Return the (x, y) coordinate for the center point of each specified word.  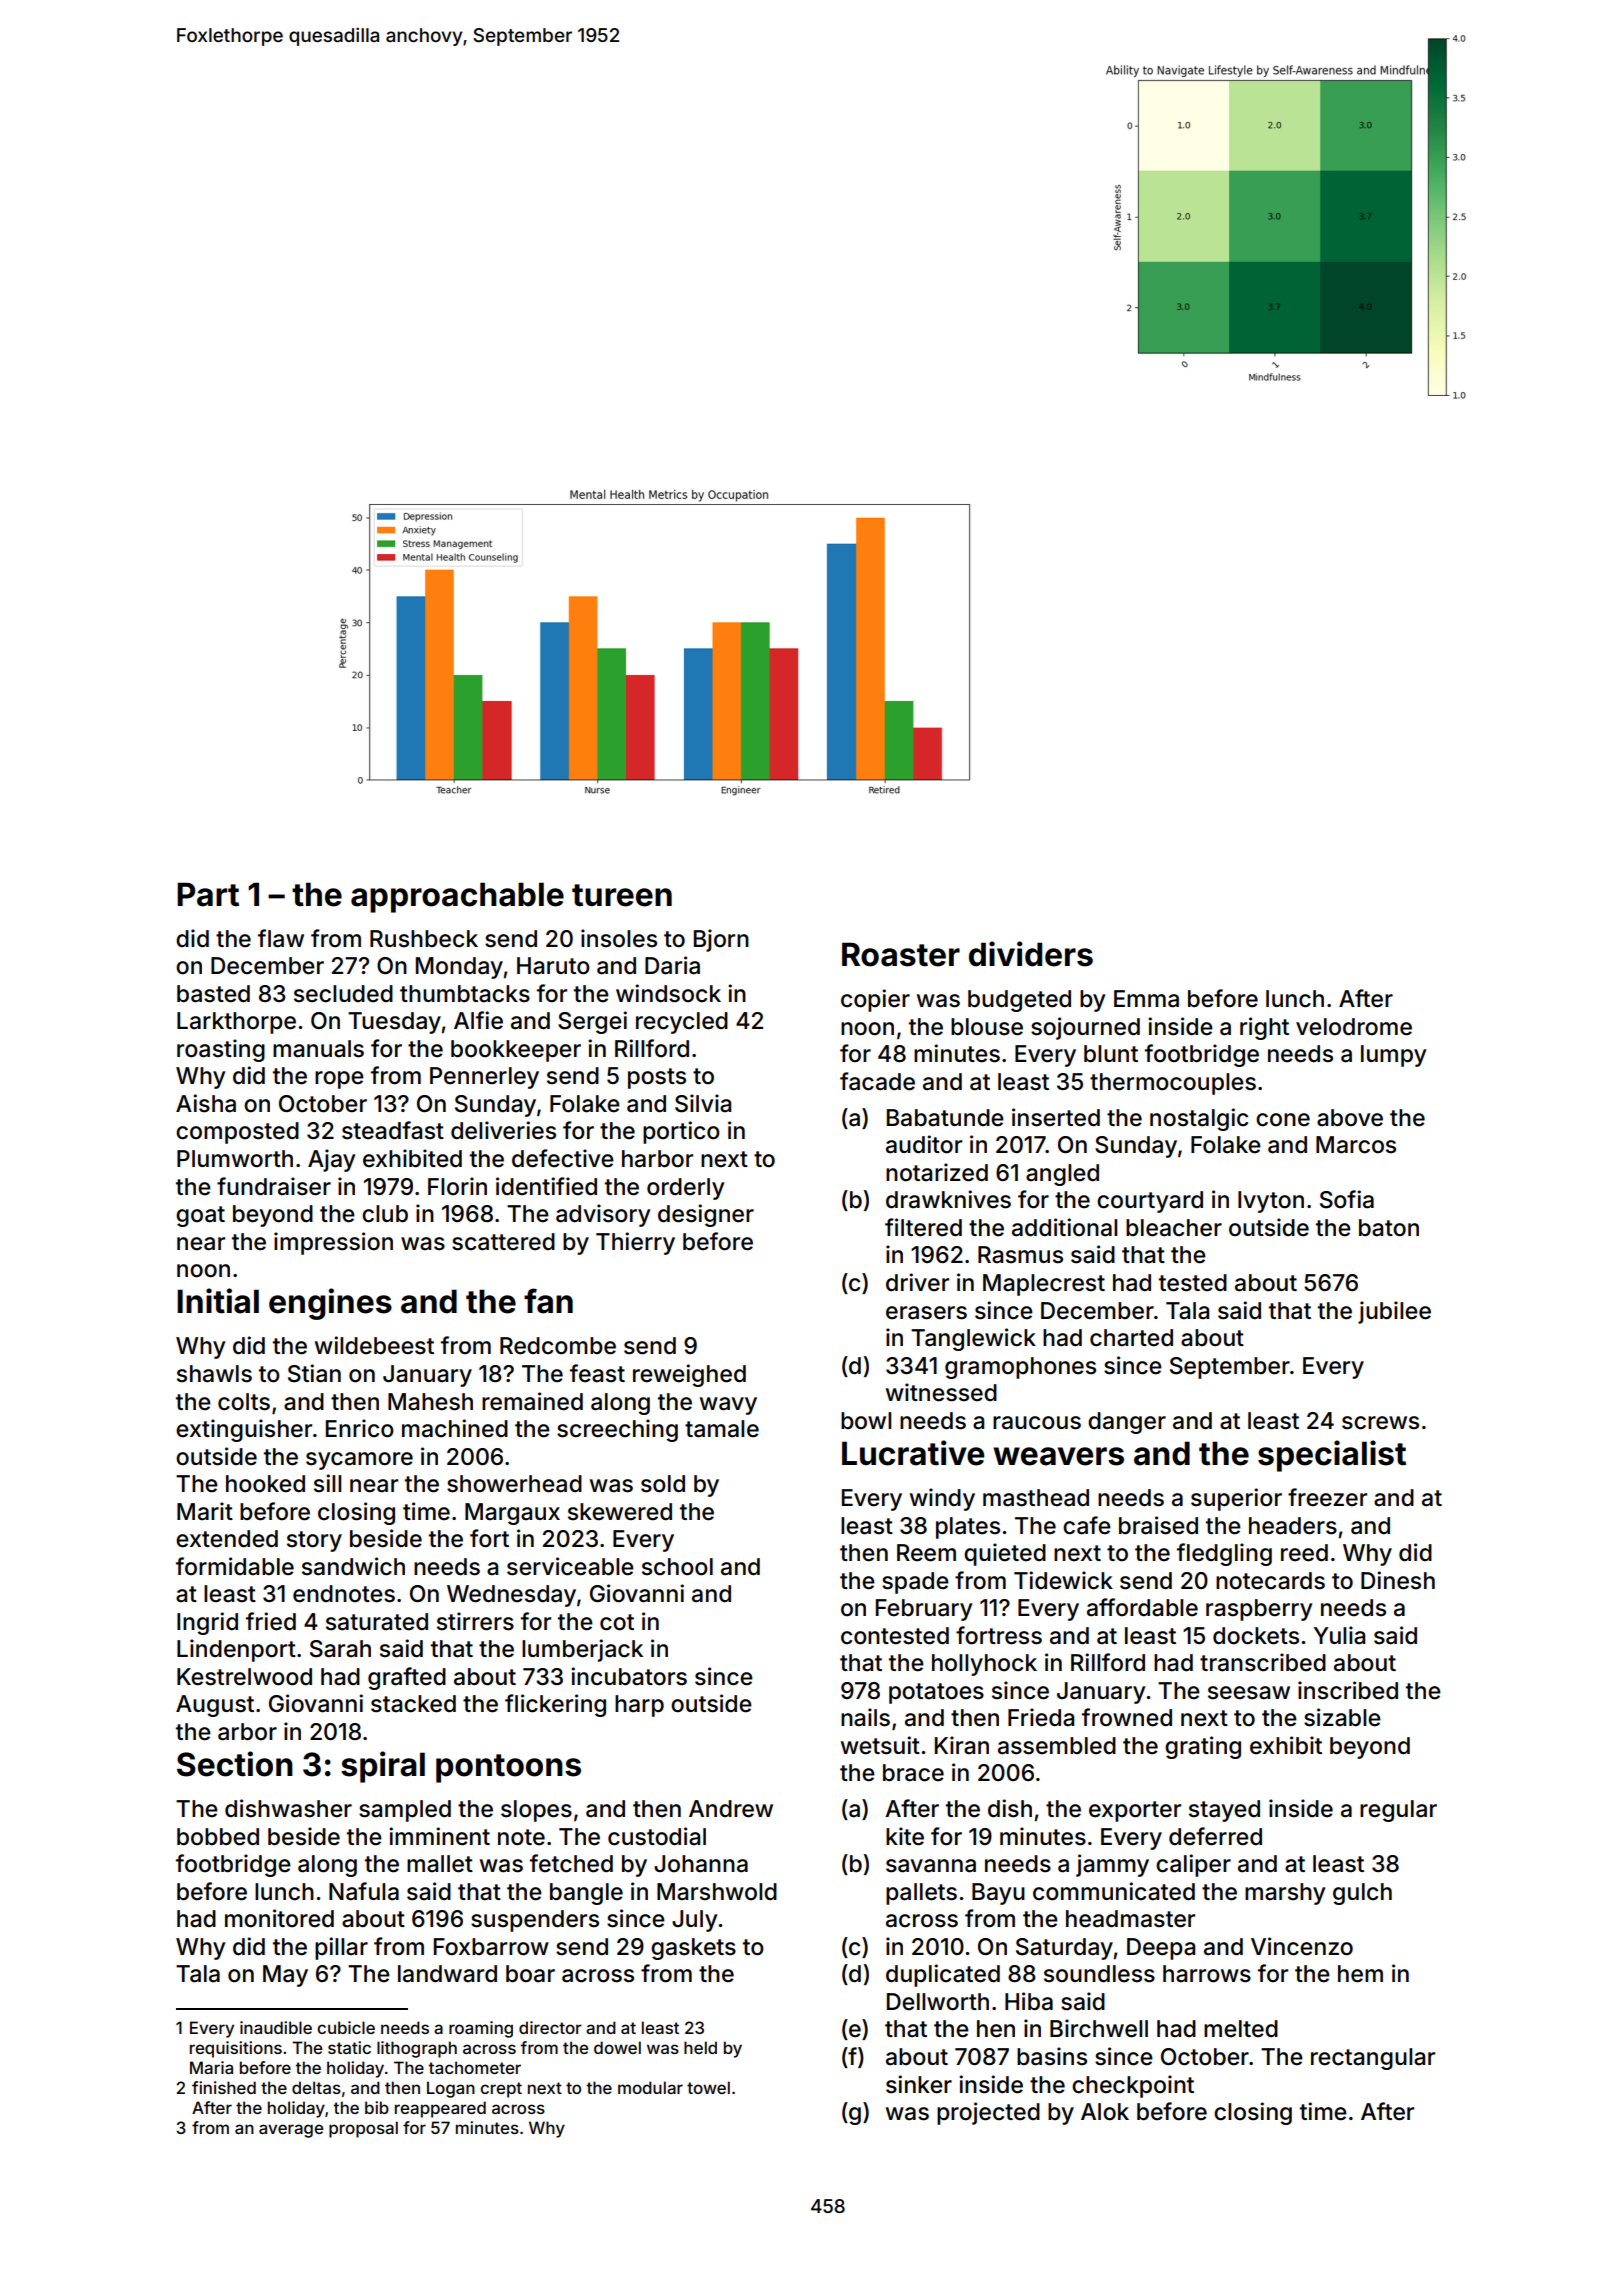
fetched (571, 1863)
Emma (1146, 999)
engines (330, 1304)
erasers (926, 1313)
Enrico (360, 1428)
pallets (921, 1894)
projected (988, 2113)
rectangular (1373, 2059)
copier (875, 1000)
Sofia (1347, 1199)
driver (917, 1282)
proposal (363, 2129)
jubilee (1394, 1312)
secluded (343, 994)
